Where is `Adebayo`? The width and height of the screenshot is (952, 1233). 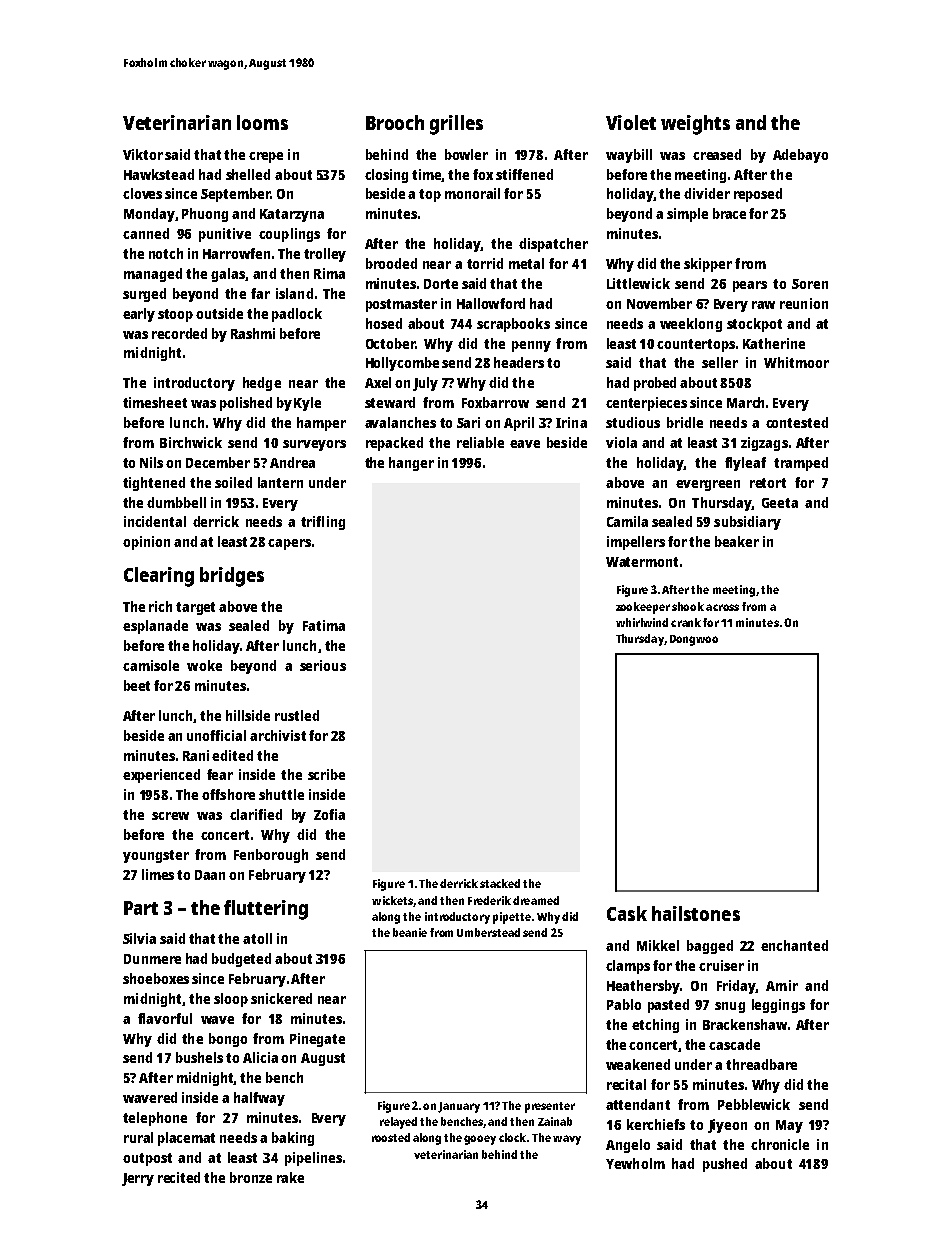
Adebayo is located at coordinates (800, 156).
